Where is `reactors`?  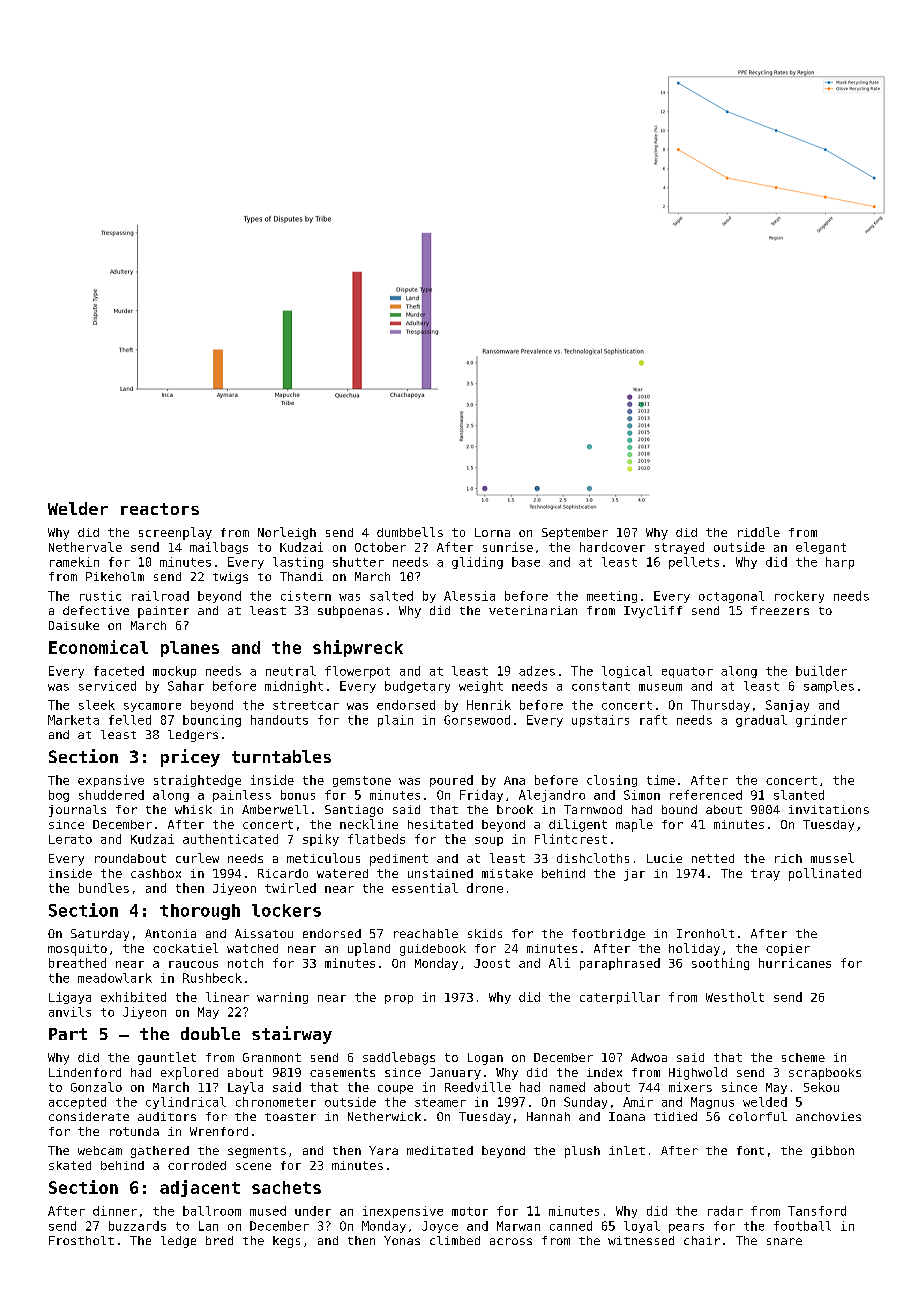
reactors is located at coordinates (160, 509).
